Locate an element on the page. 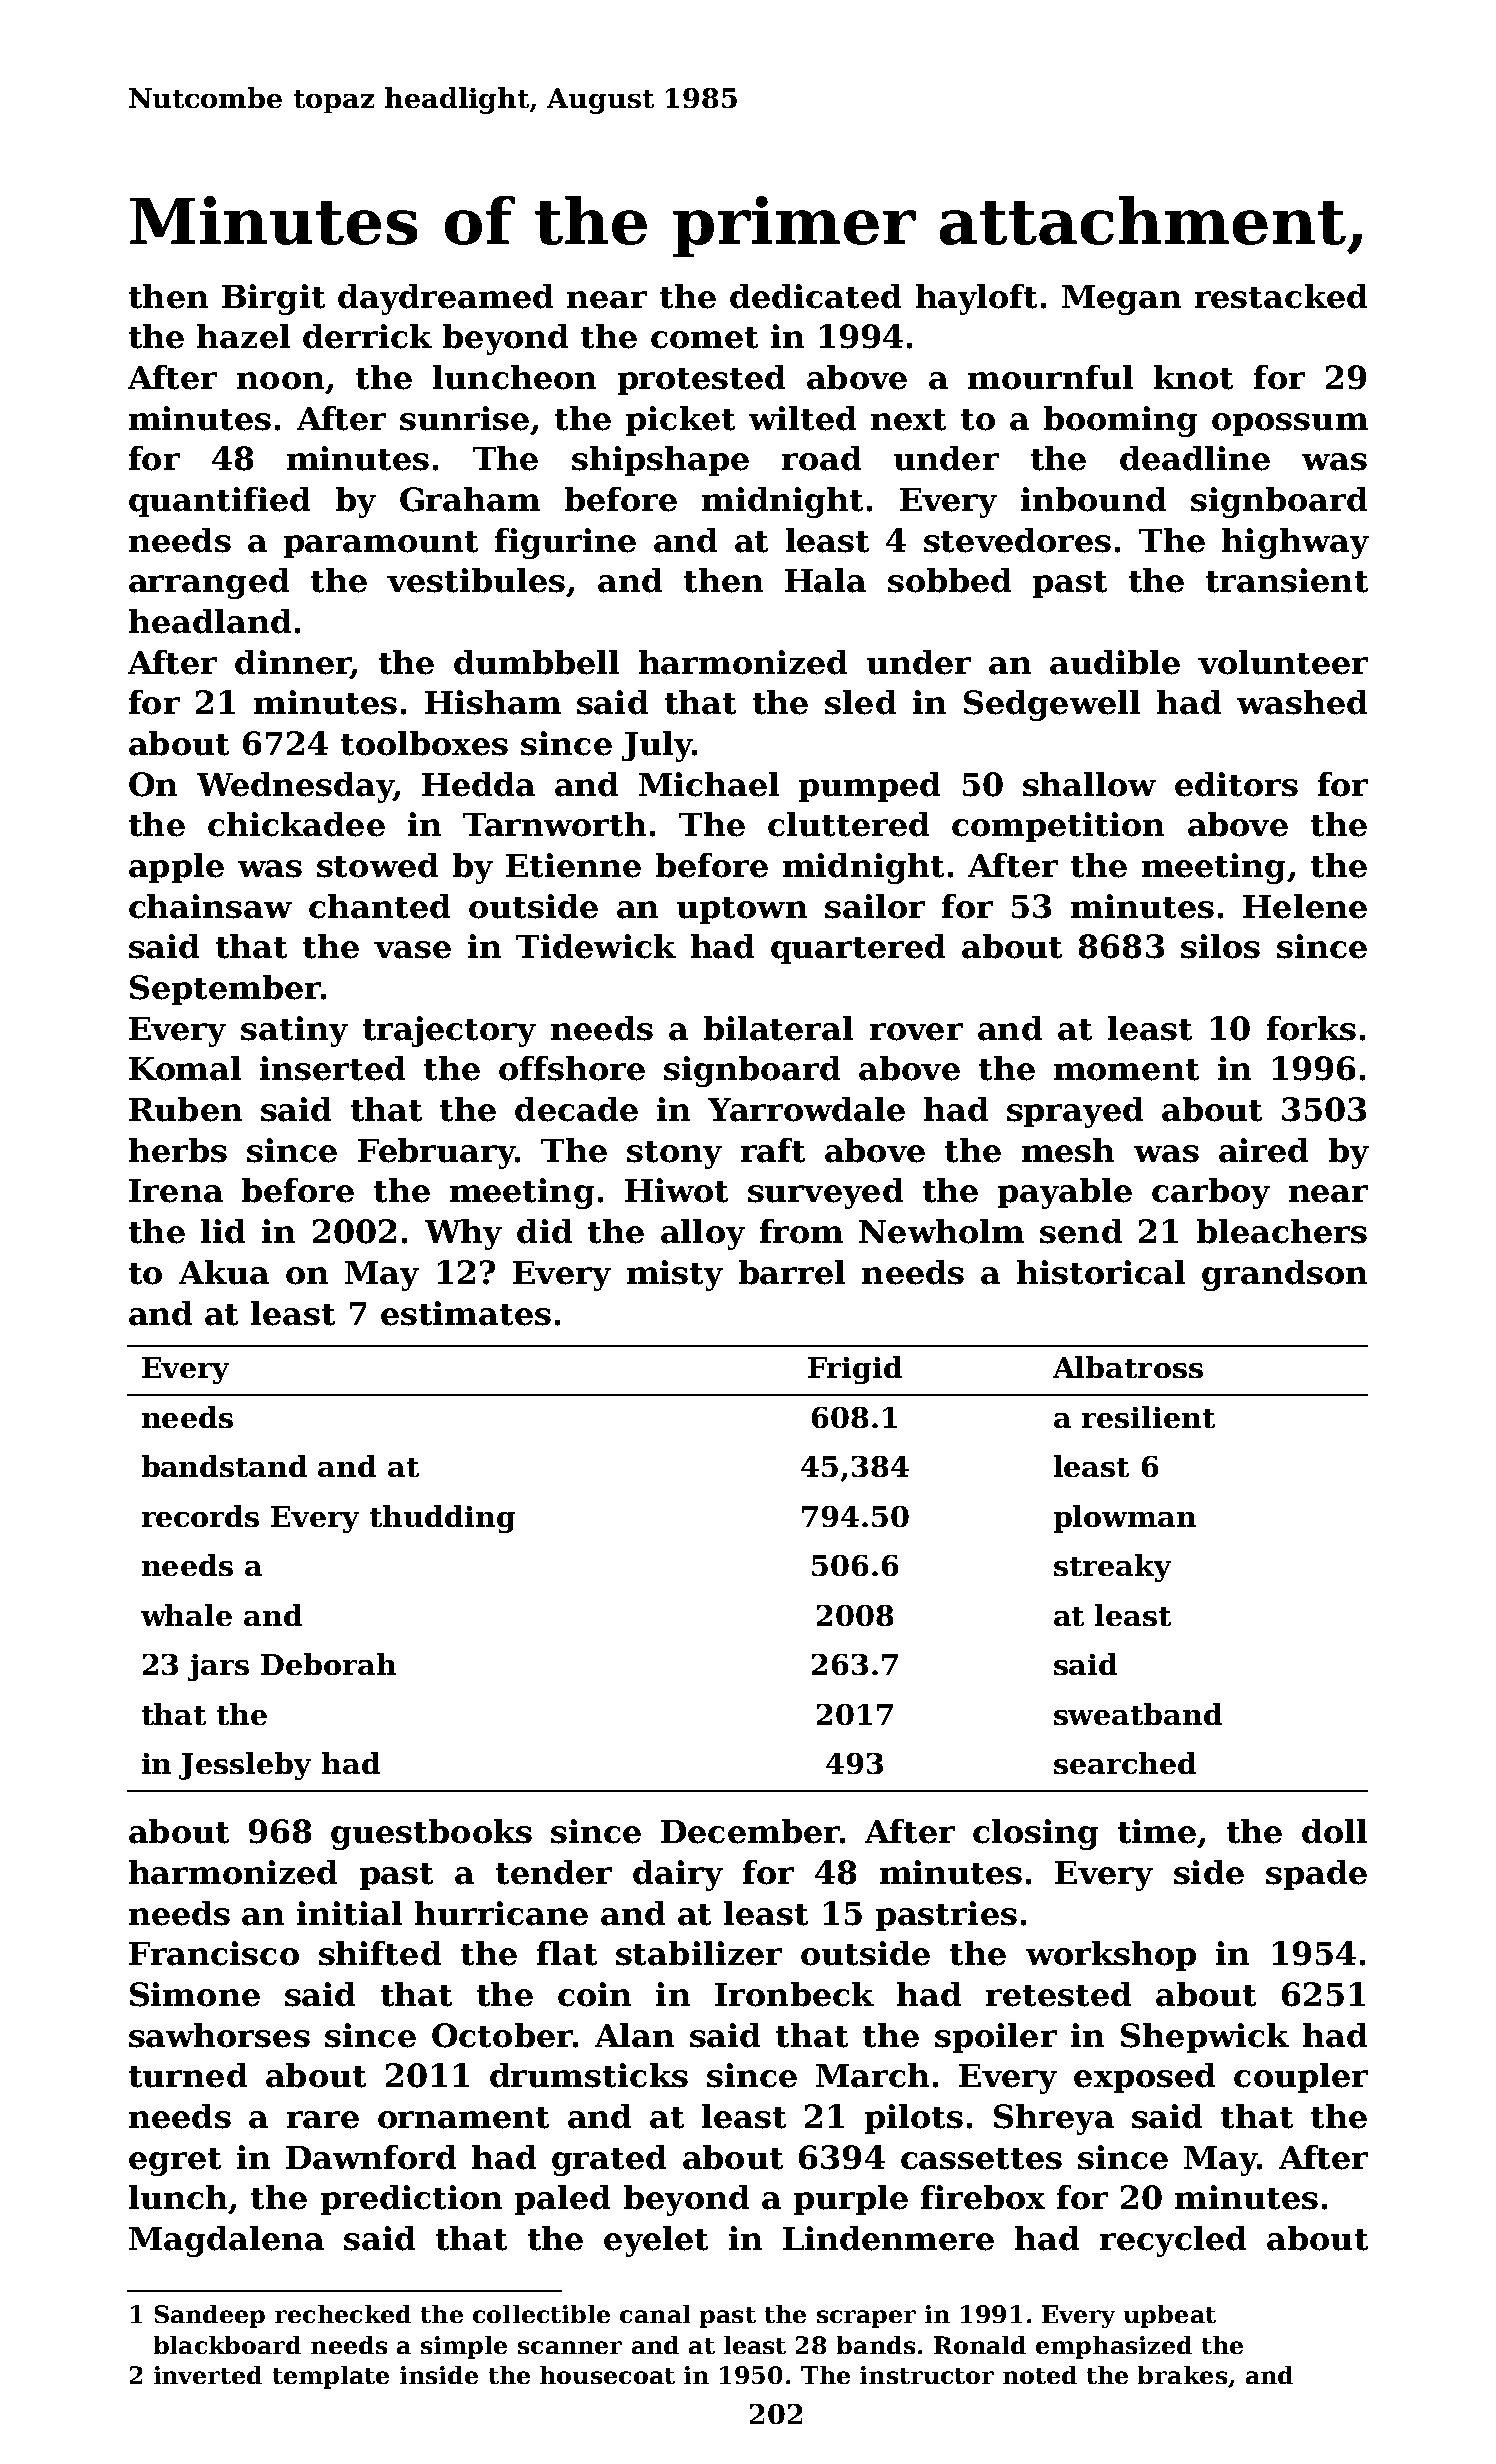 The image size is (1496, 2464). inverted is located at coordinates (208, 2375).
